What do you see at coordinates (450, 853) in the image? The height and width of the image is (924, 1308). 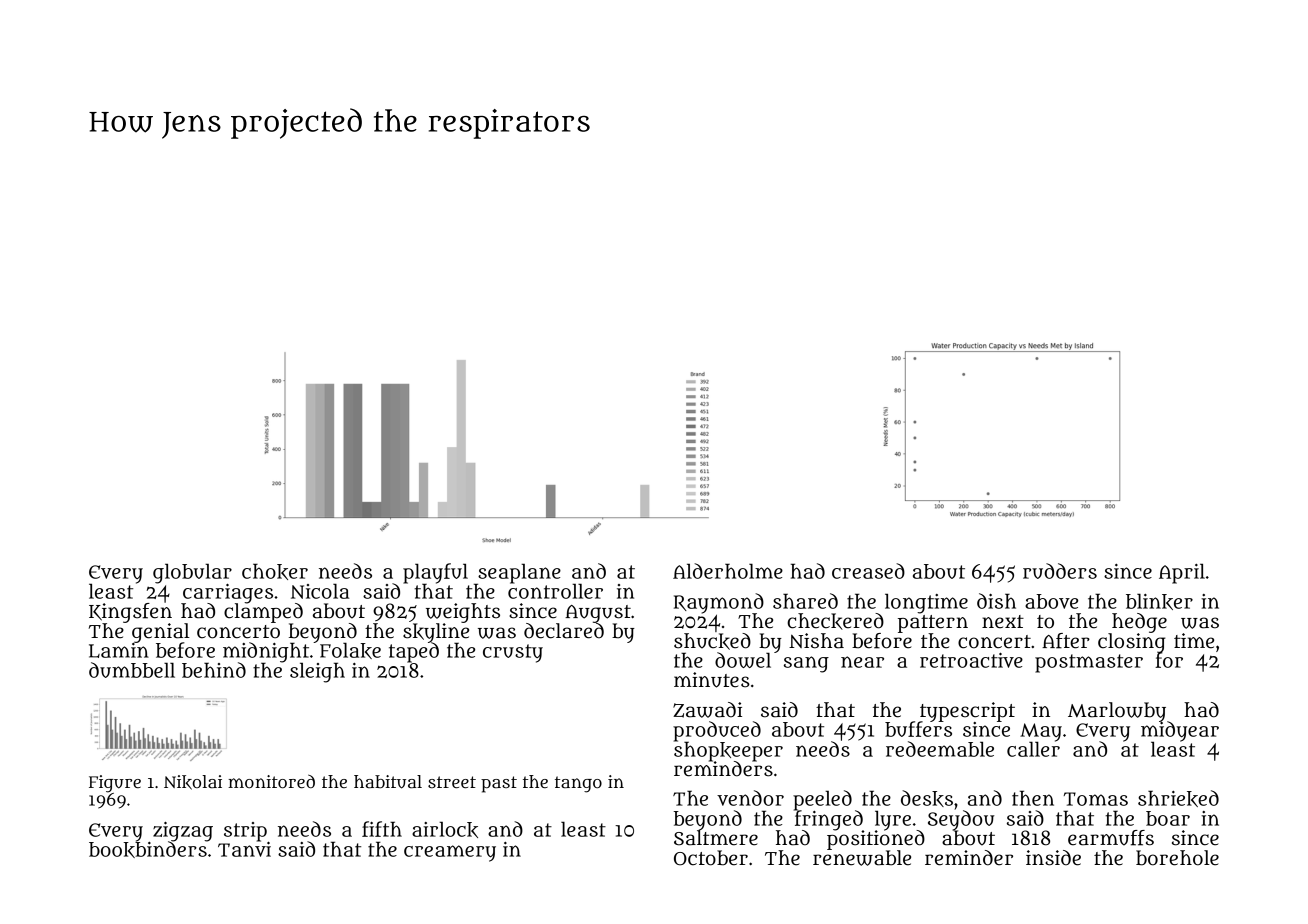 I see `creamery` at bounding box center [450, 853].
